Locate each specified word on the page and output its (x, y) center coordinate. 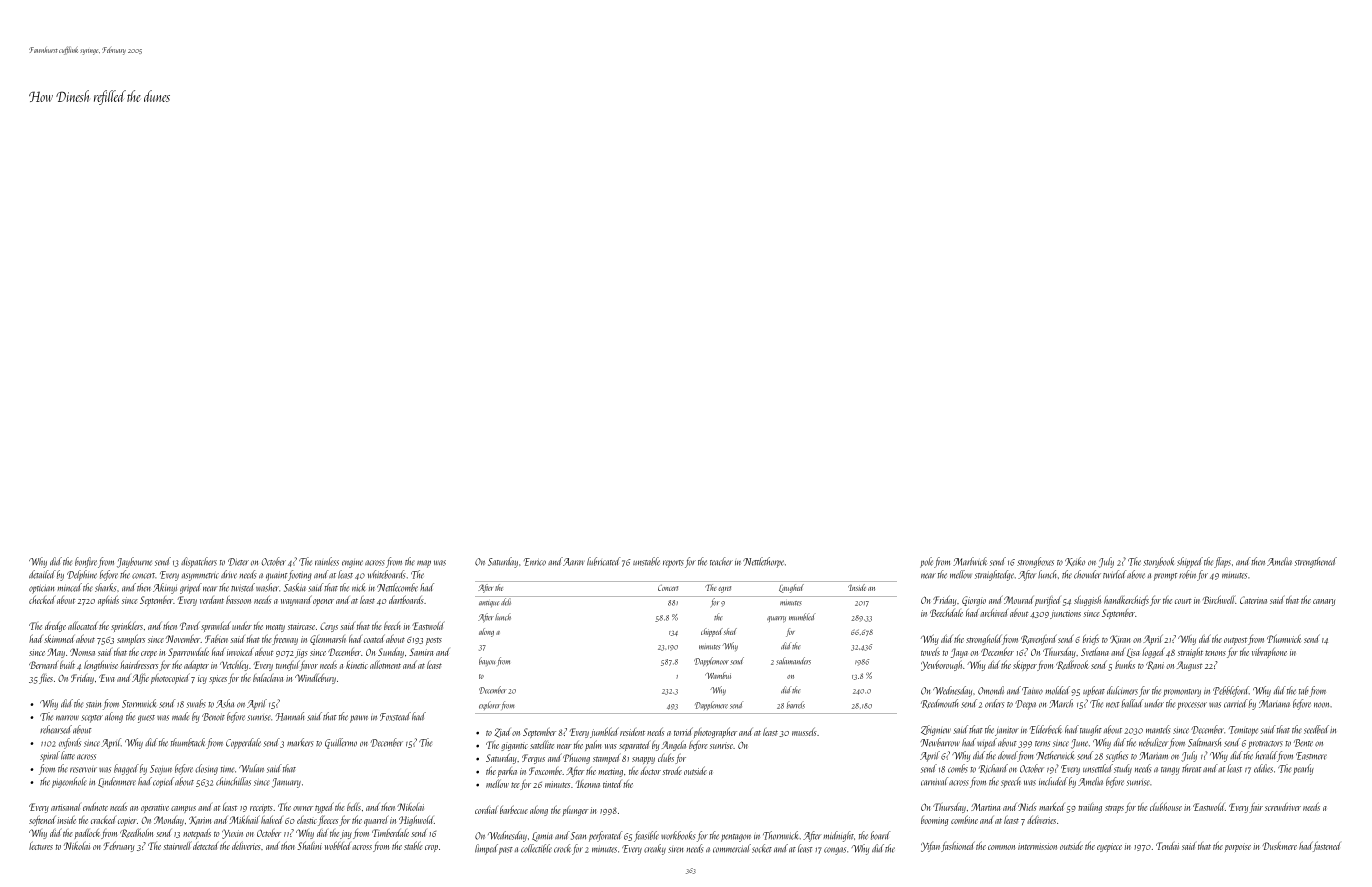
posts (434, 641)
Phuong (576, 758)
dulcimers (1122, 690)
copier (127, 821)
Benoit (213, 717)
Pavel (190, 625)
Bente (1303, 743)
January (286, 783)
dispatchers (199, 562)
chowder (1087, 574)
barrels (796, 705)
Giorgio (974, 601)
